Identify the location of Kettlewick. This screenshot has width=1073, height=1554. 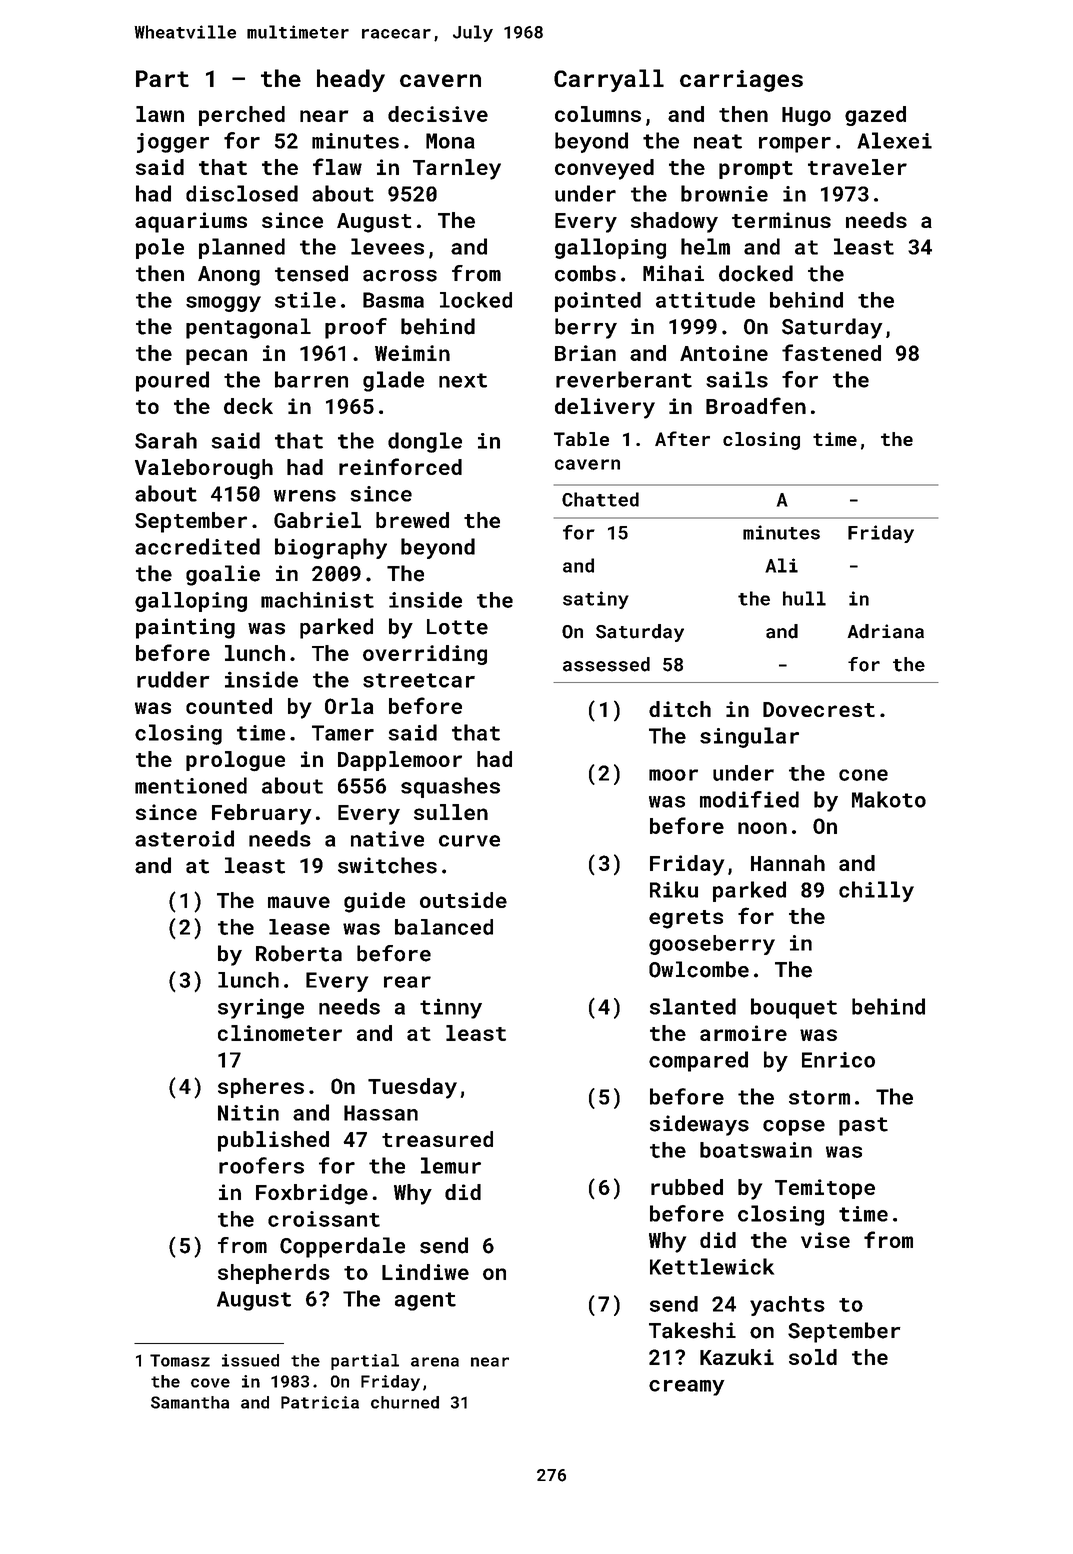
(712, 1266).
